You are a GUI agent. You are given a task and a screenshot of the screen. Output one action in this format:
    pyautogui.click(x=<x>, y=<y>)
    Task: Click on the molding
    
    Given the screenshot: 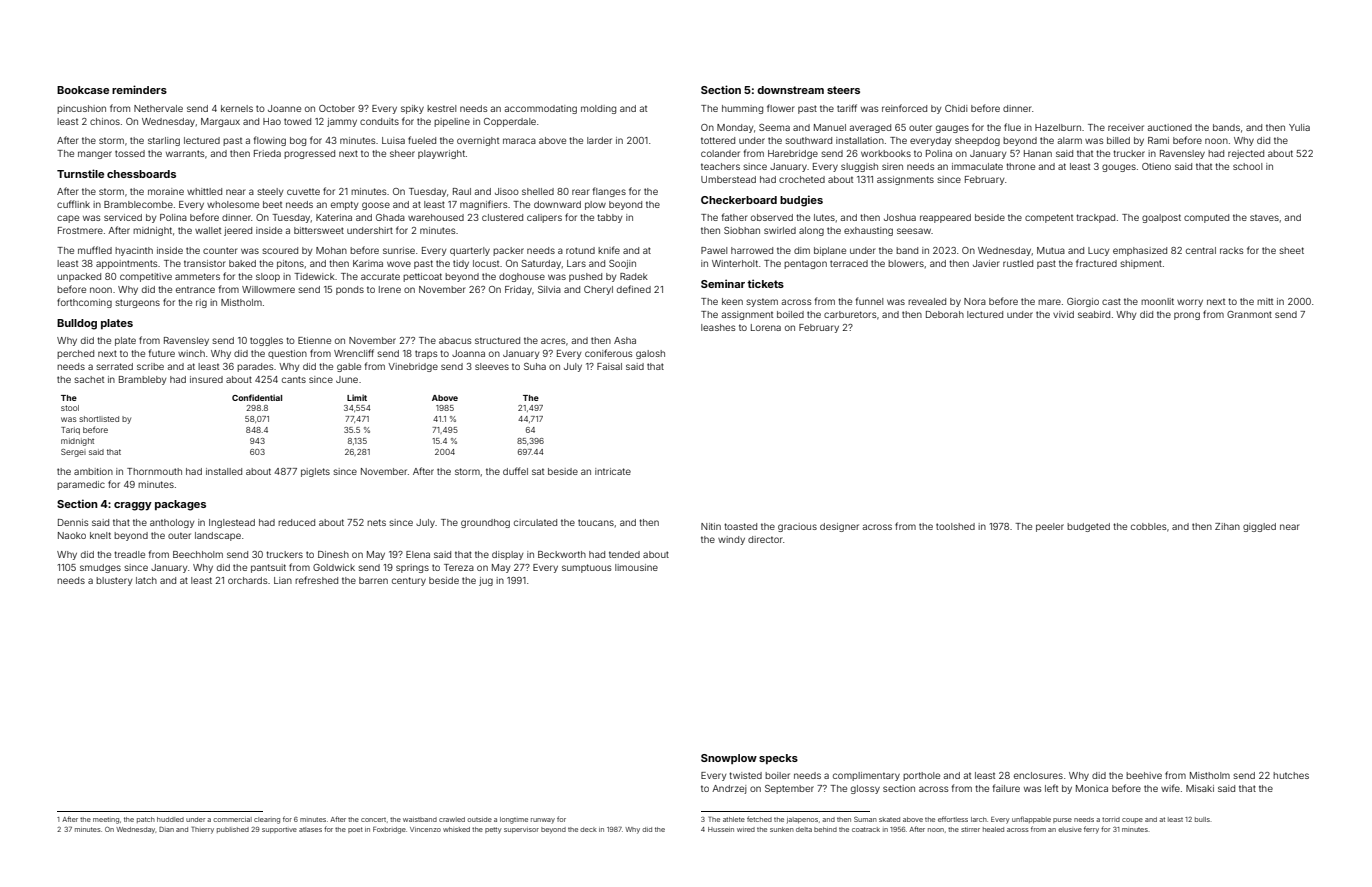 What is the action you would take?
    pyautogui.click(x=598, y=109)
